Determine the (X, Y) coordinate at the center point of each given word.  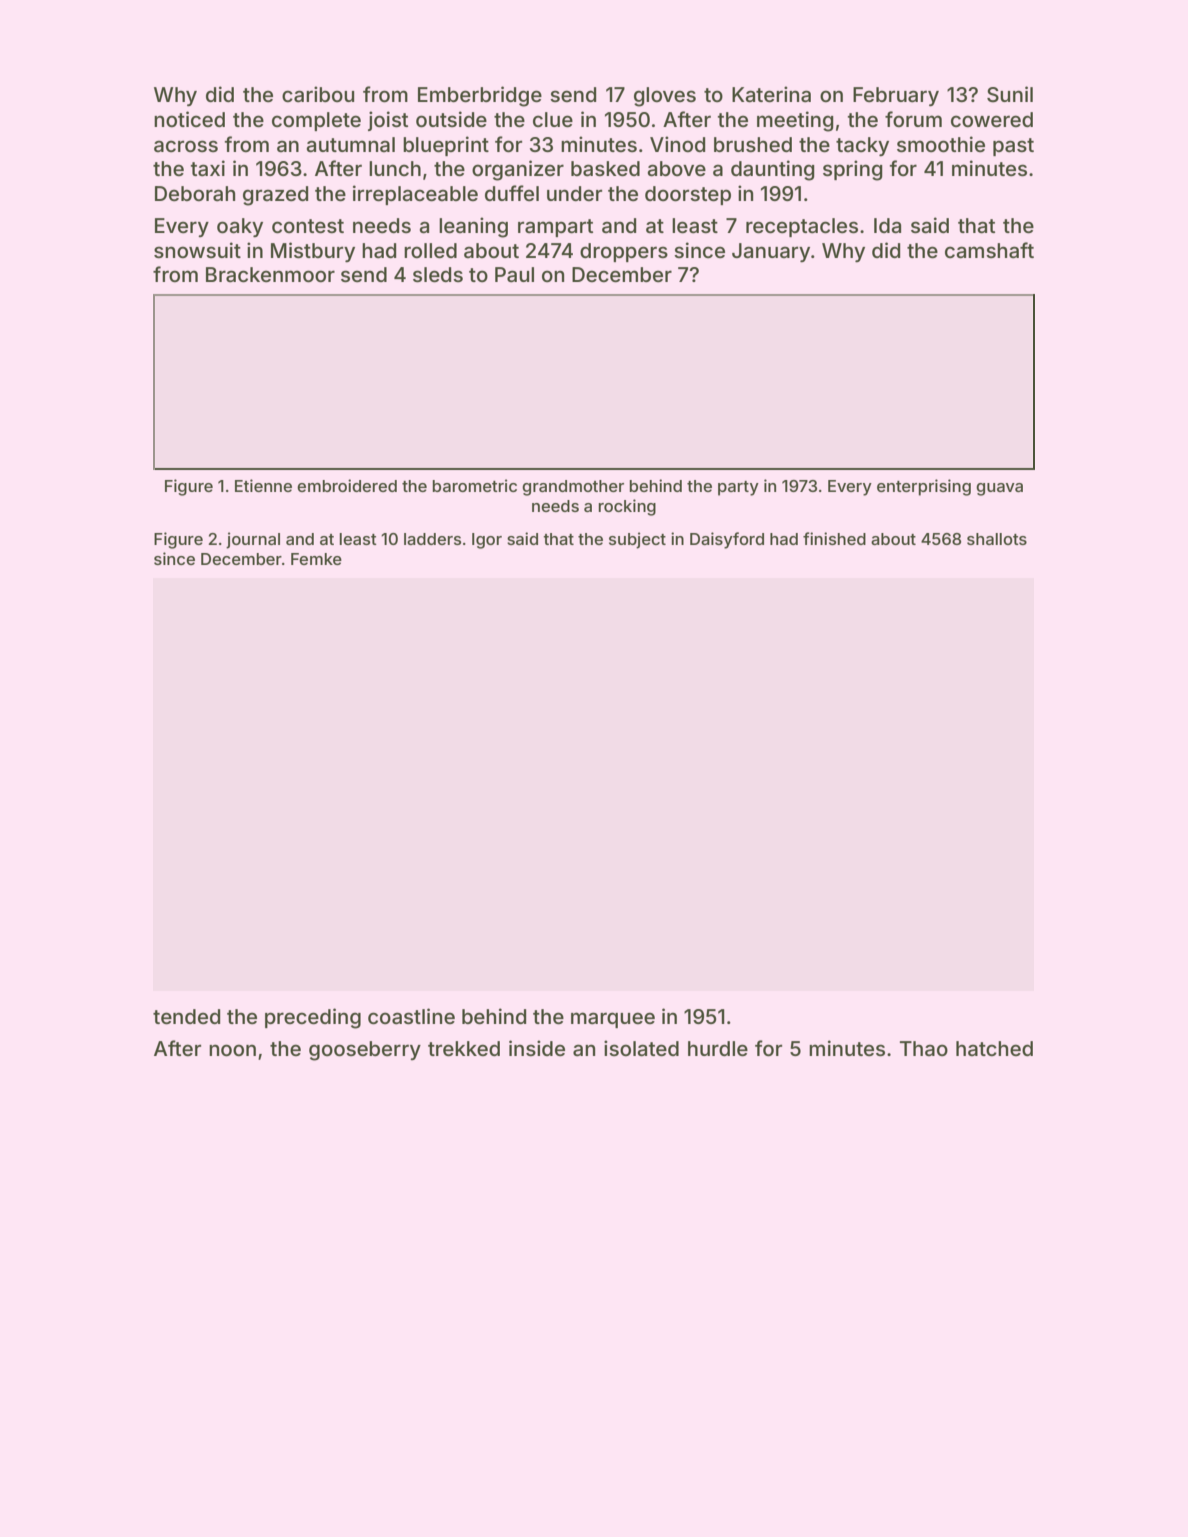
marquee (613, 1020)
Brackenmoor (270, 274)
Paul (514, 274)
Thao (924, 1048)
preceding (313, 1018)
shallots (997, 539)
